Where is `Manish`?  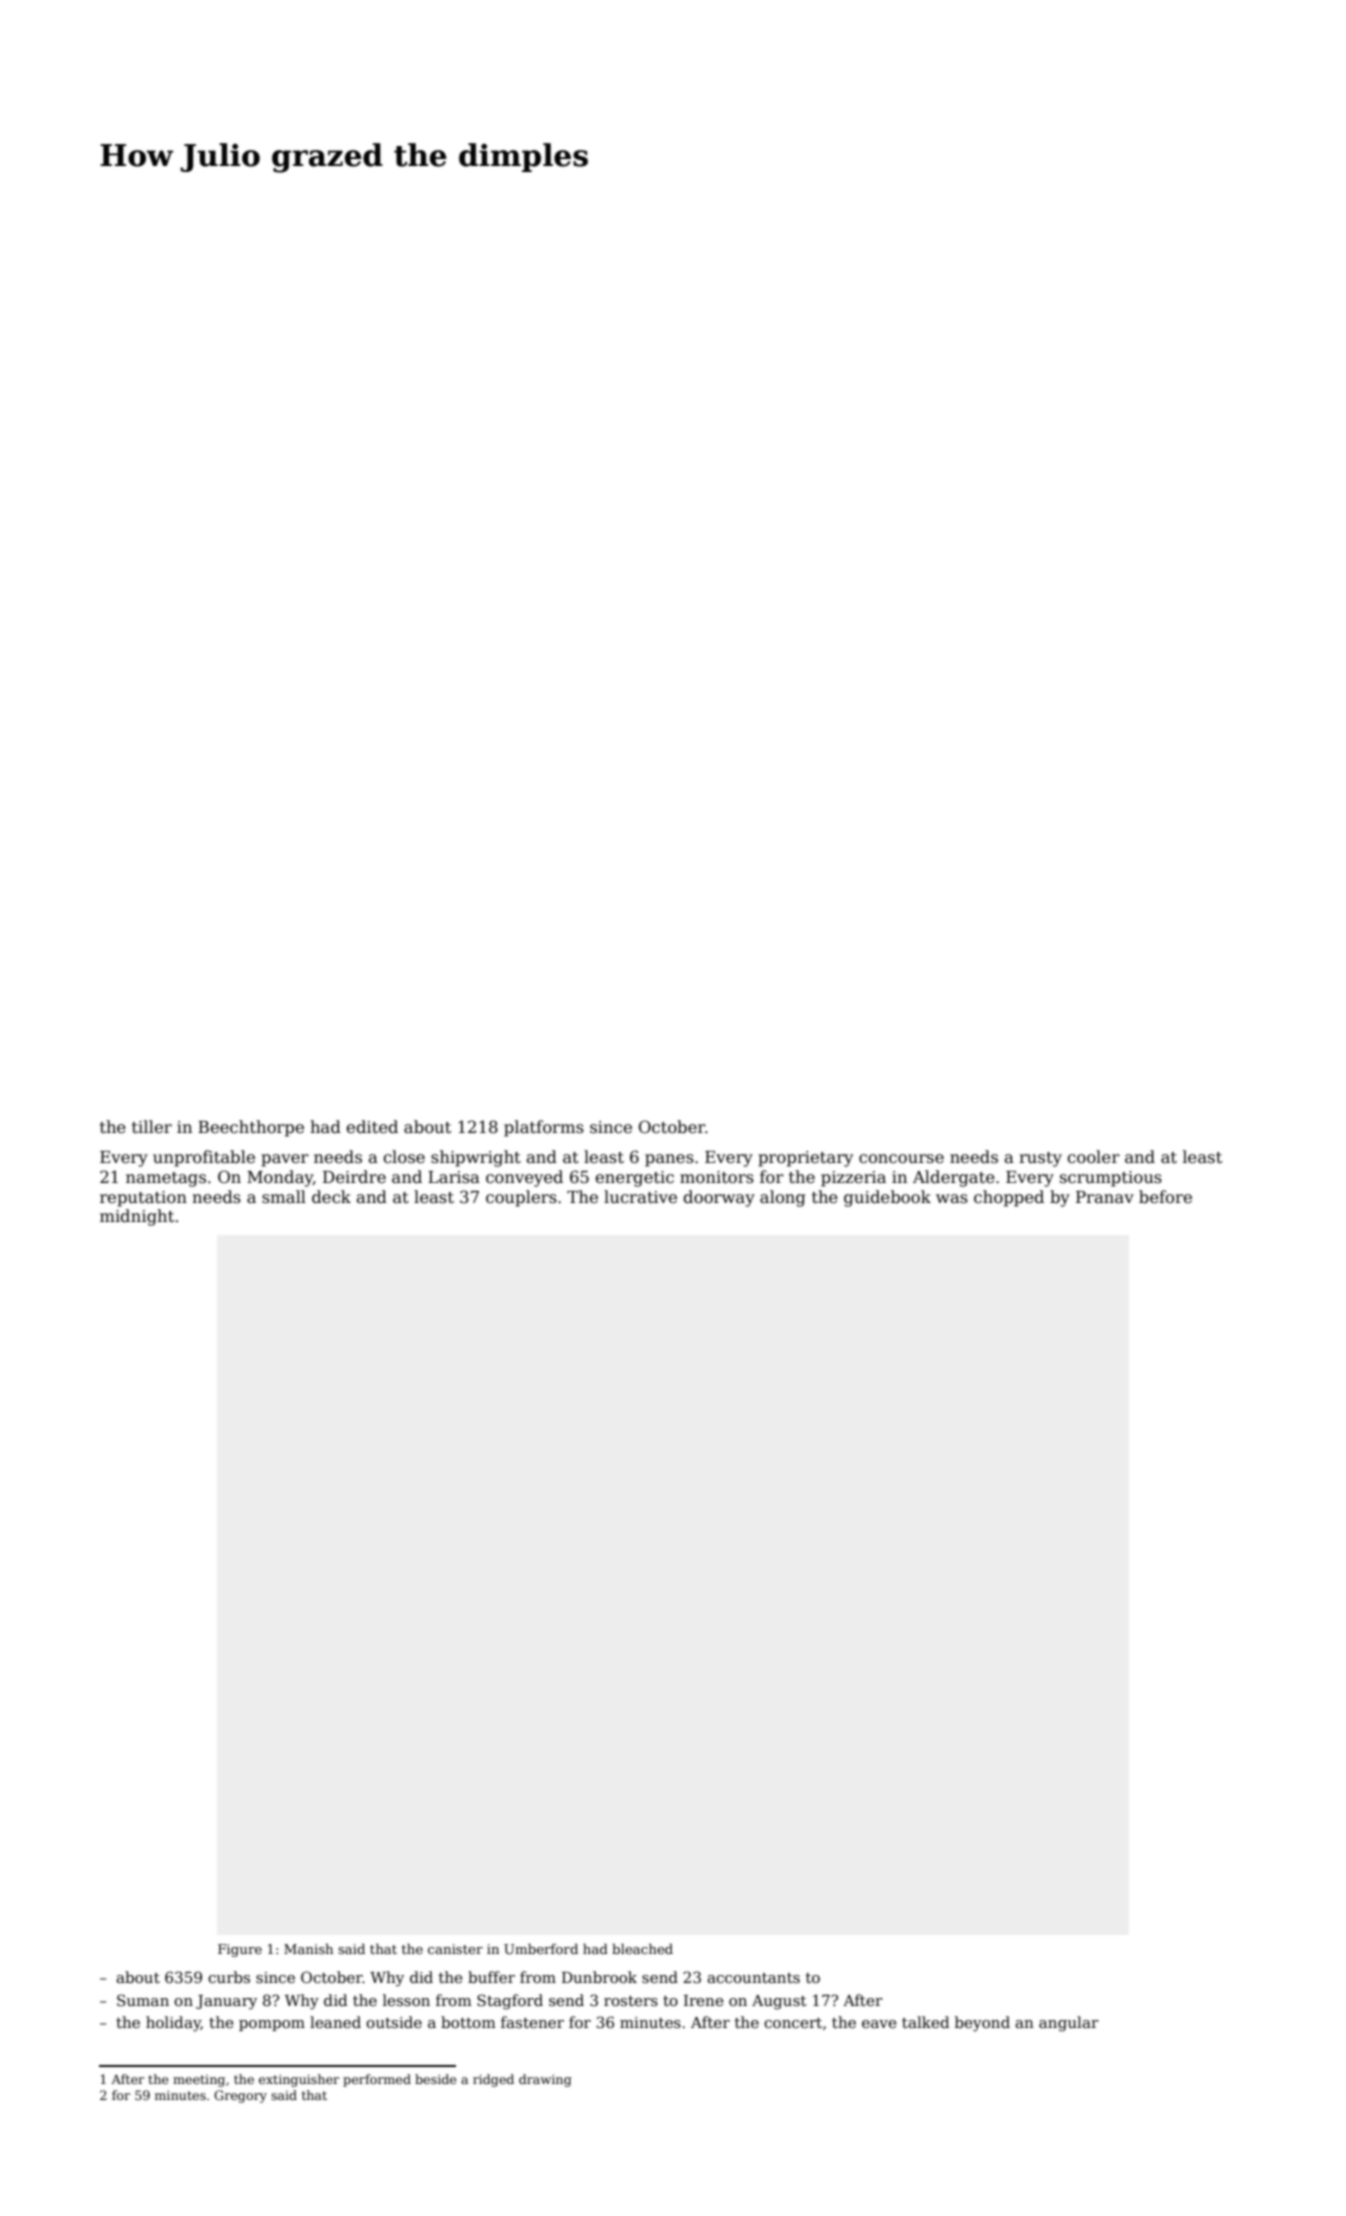
Manish is located at coordinates (308, 1948).
